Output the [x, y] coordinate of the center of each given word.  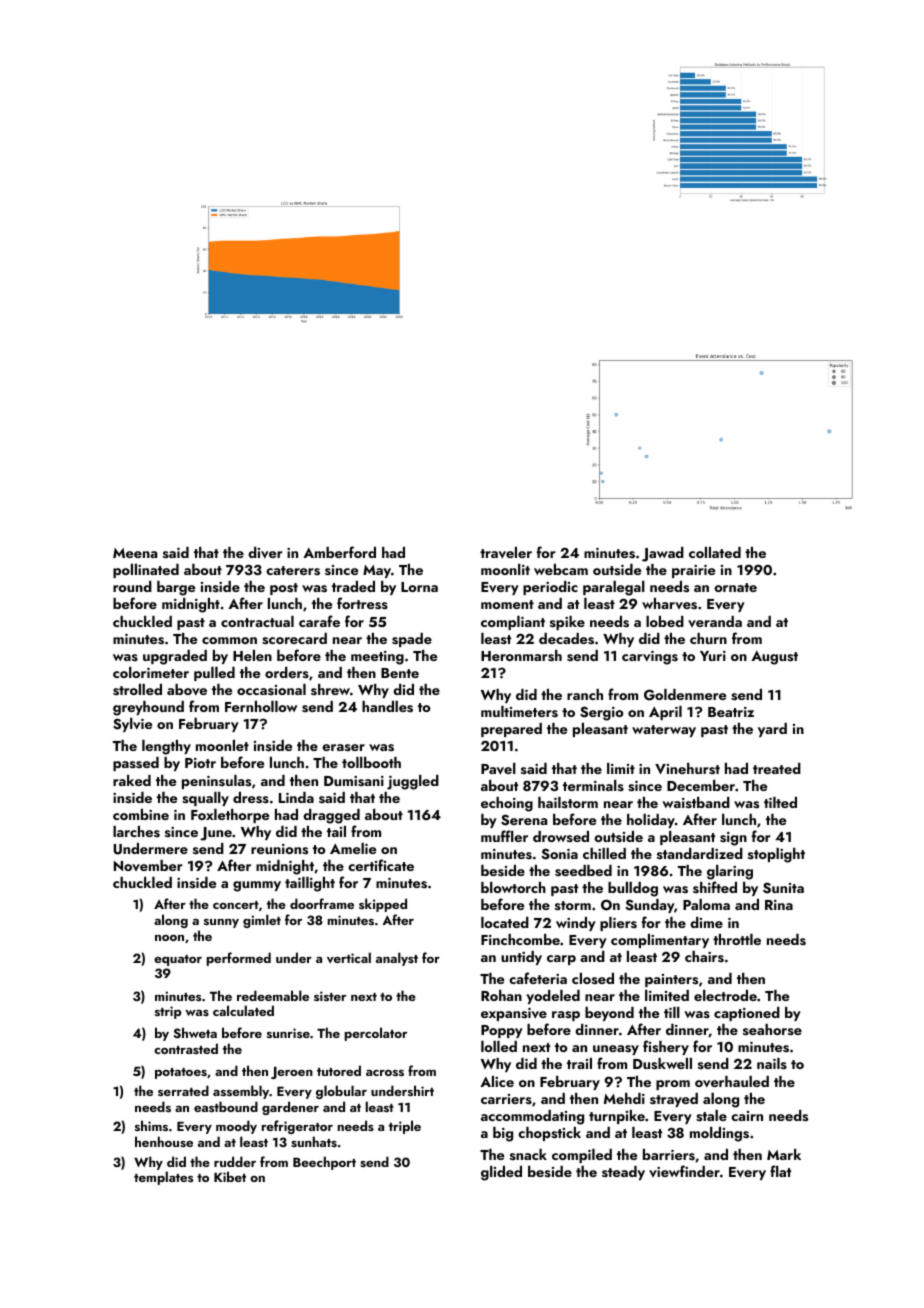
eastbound [226, 1106]
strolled [137, 690]
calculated [243, 1010]
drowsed [561, 836]
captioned [747, 1014]
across [385, 1073]
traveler [506, 553]
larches [136, 831]
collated [715, 552]
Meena [135, 553]
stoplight [776, 855]
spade [412, 640]
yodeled [553, 997]
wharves [669, 604]
